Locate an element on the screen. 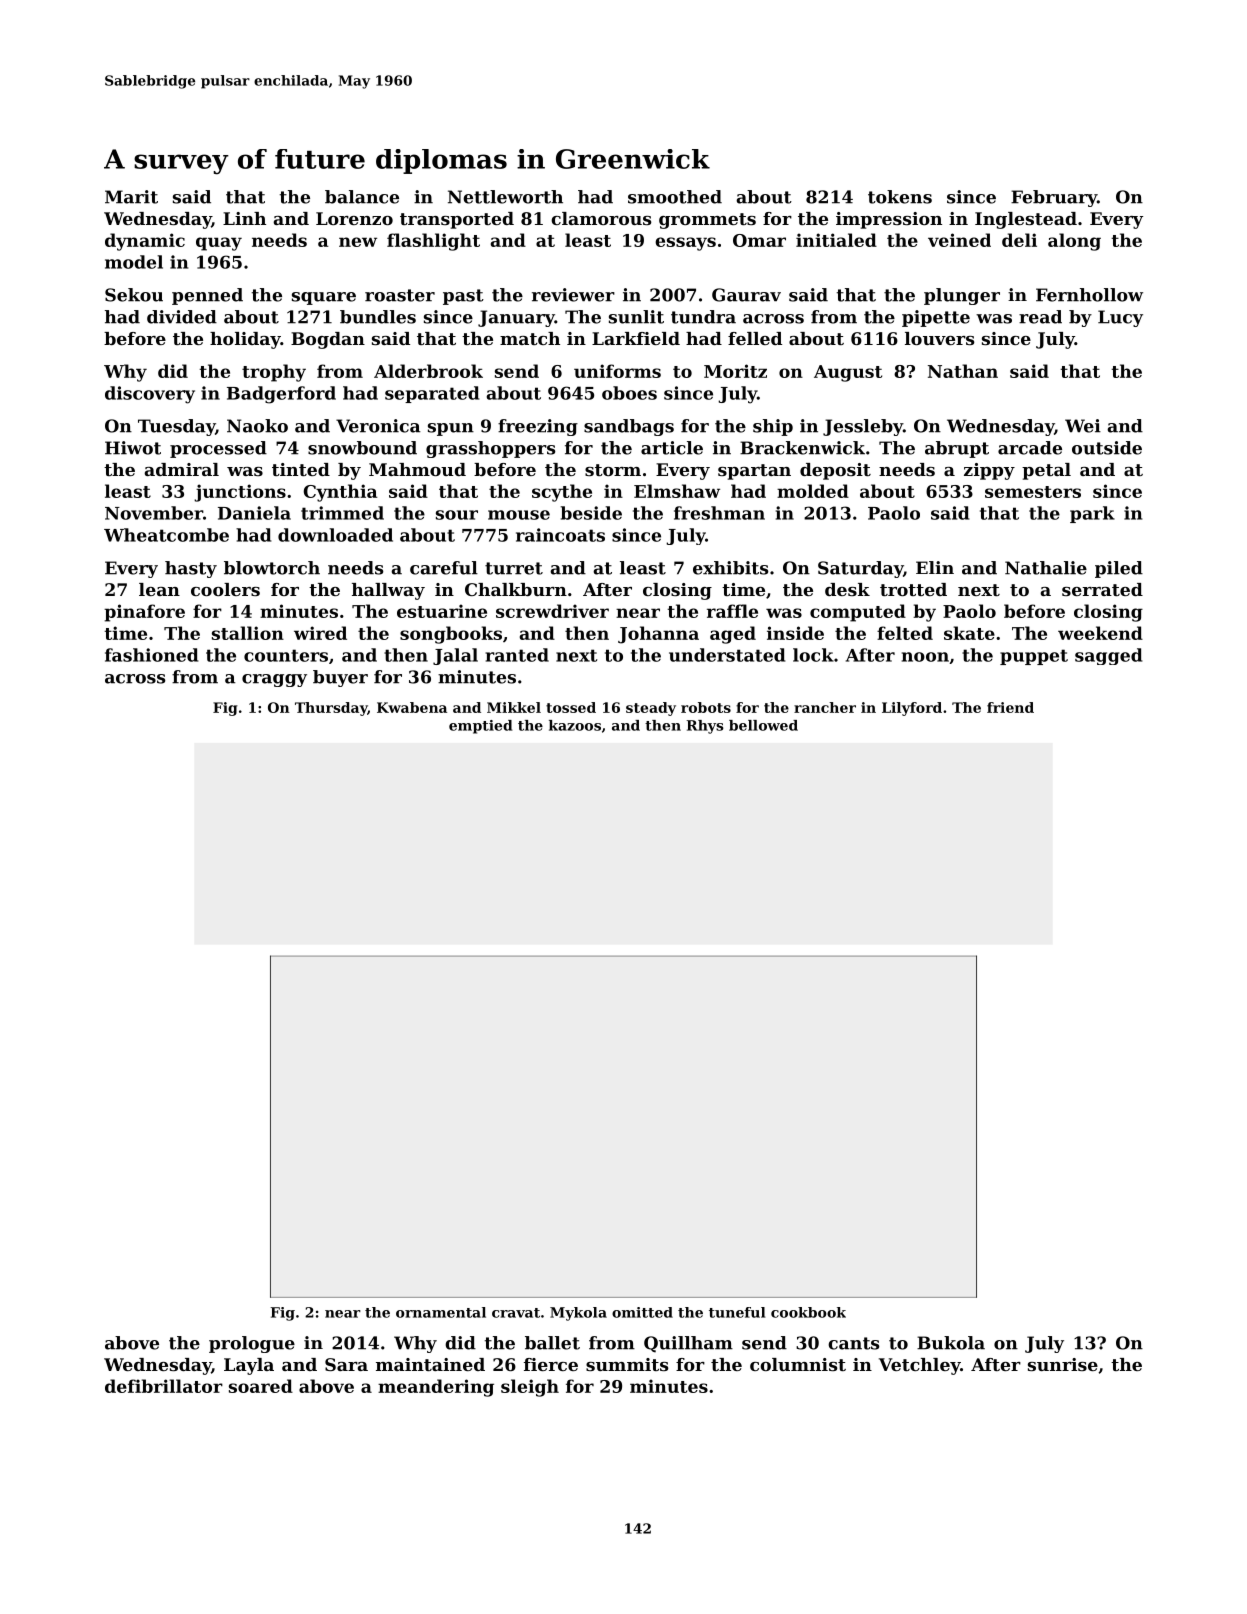 The image size is (1247, 1614). downloaded is located at coordinates (335, 535).
